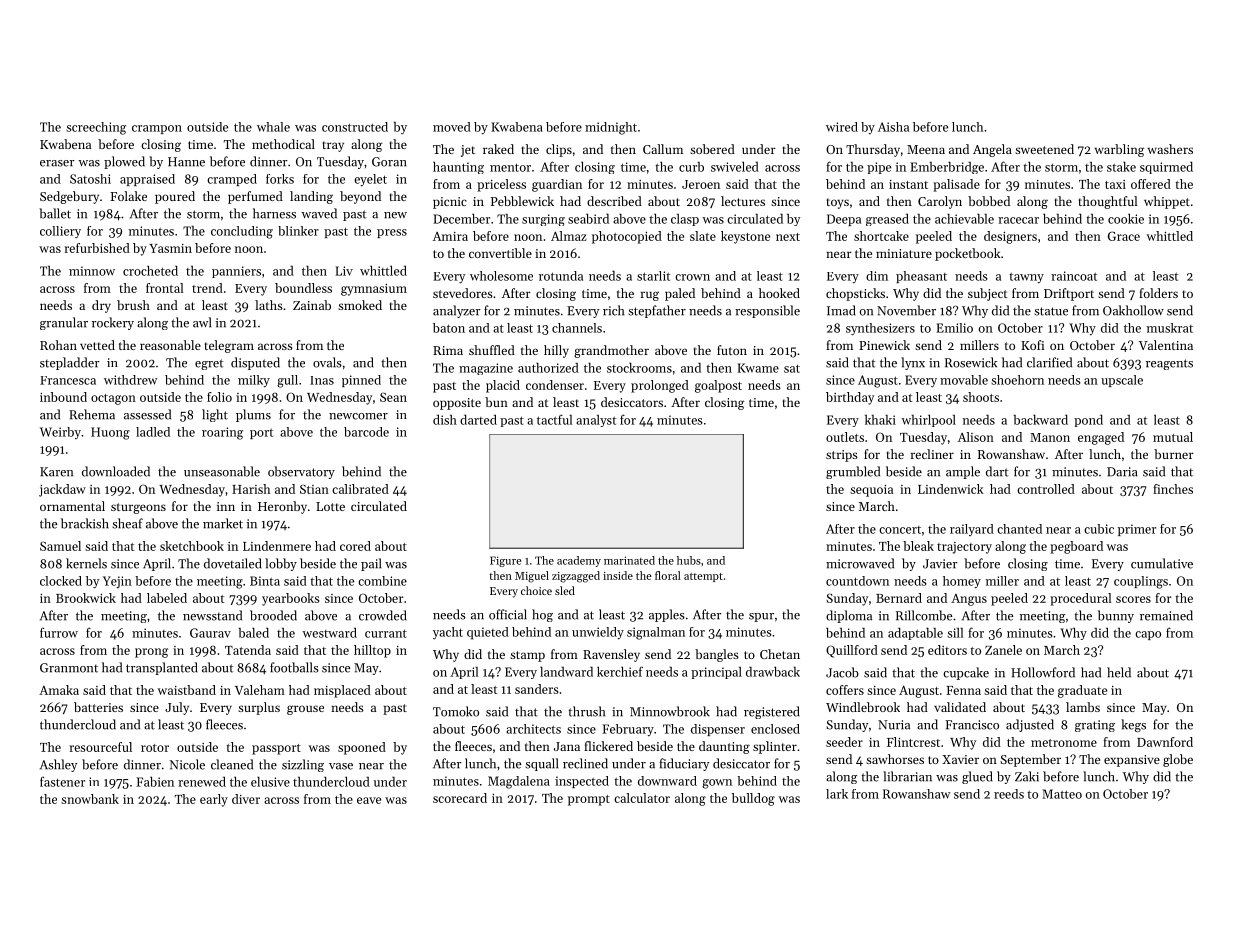 The height and width of the page is (952, 1233). I want to click on rich, so click(613, 310).
